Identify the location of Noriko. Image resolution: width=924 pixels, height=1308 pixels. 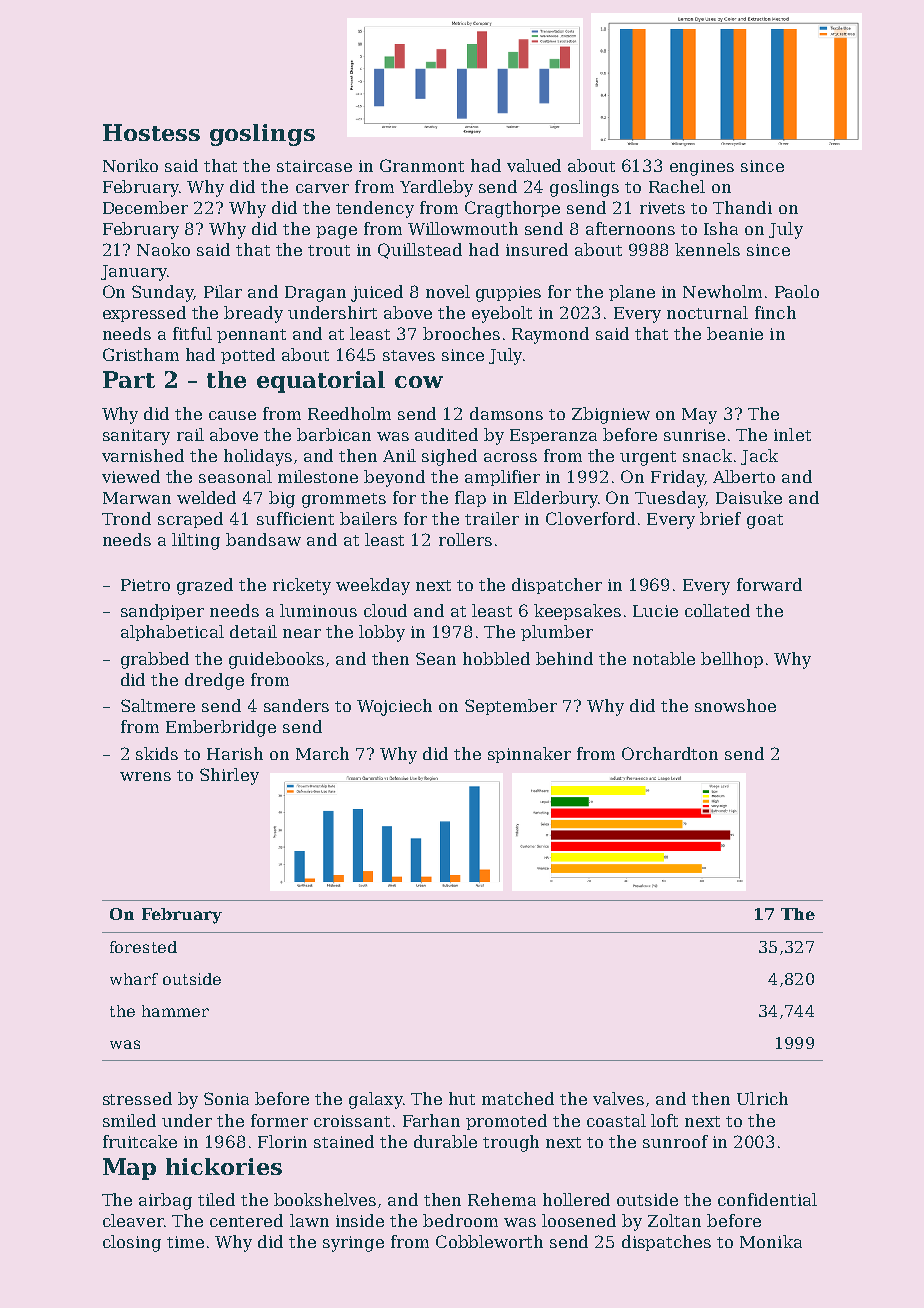
(130, 165).
